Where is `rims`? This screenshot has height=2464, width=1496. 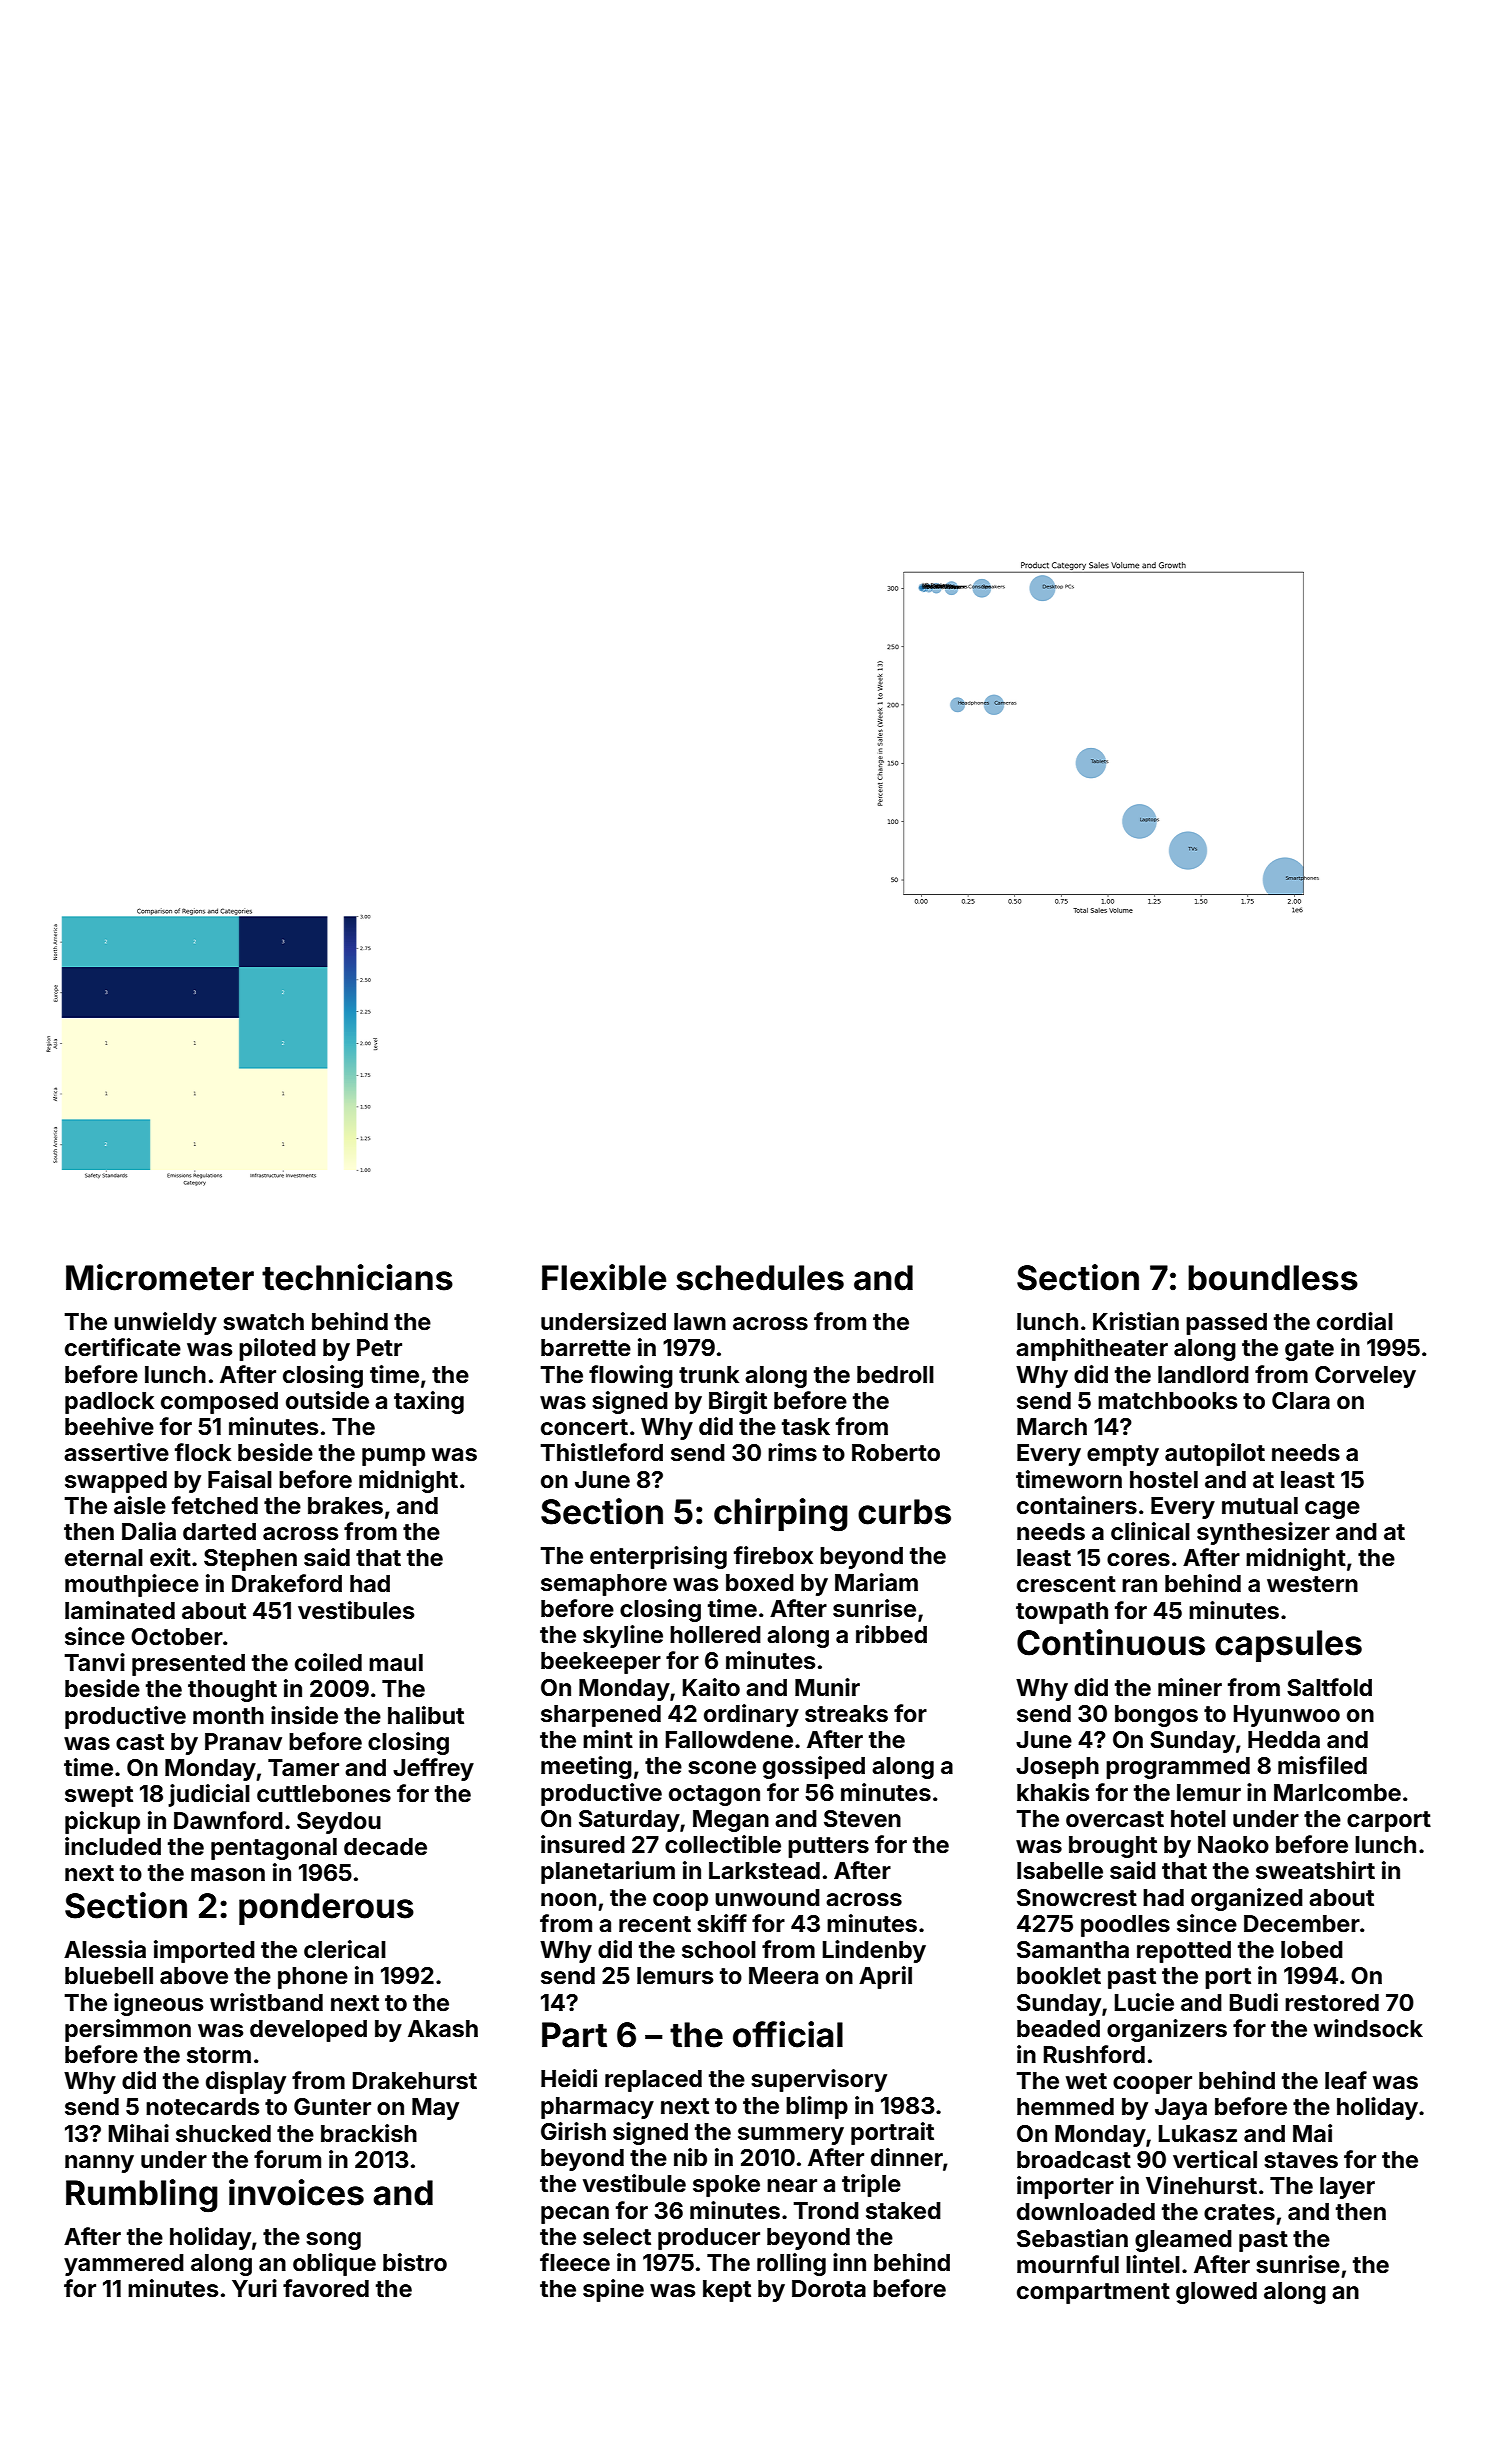
rims is located at coordinates (792, 1452).
